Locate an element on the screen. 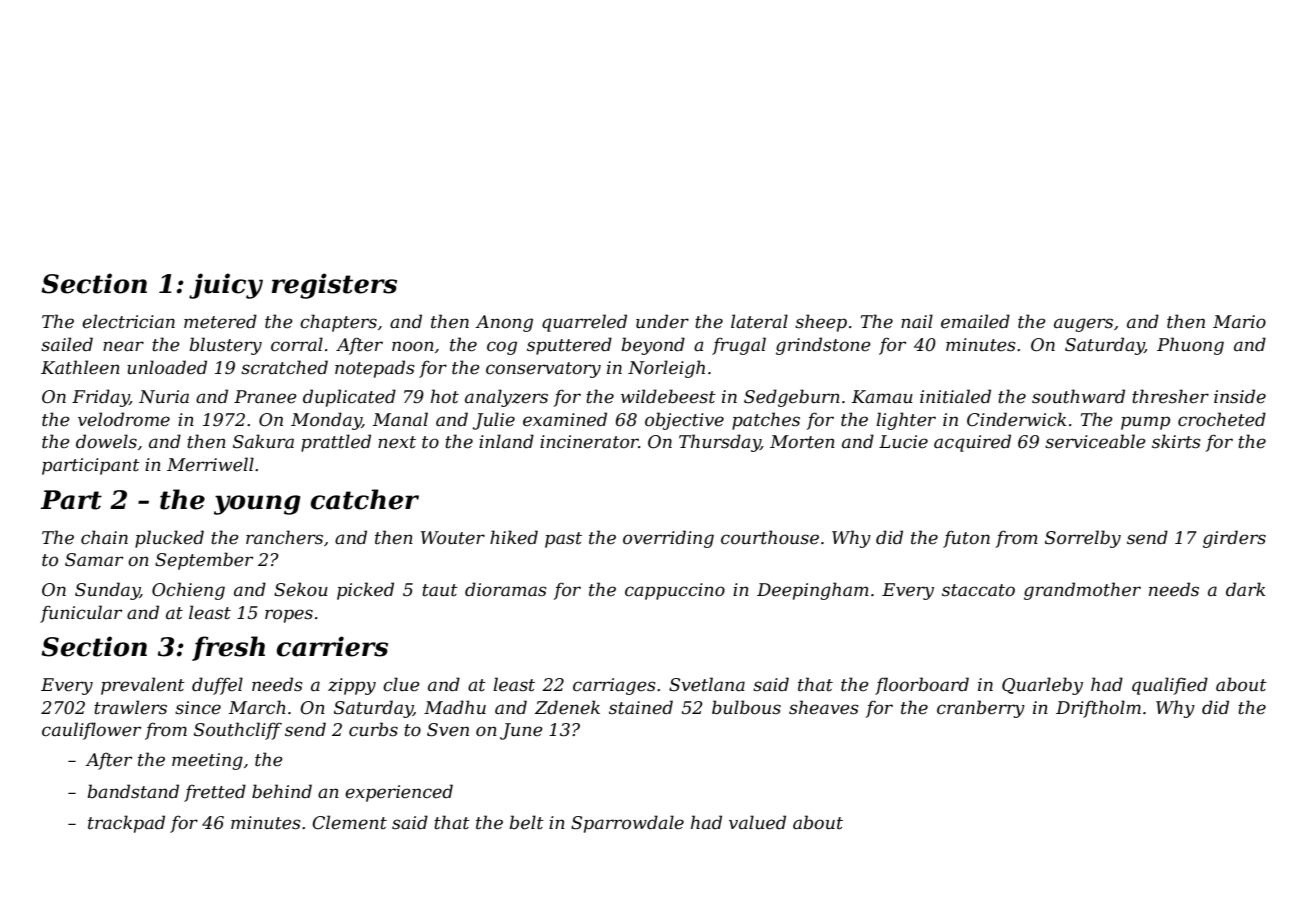  staccato is located at coordinates (978, 590).
